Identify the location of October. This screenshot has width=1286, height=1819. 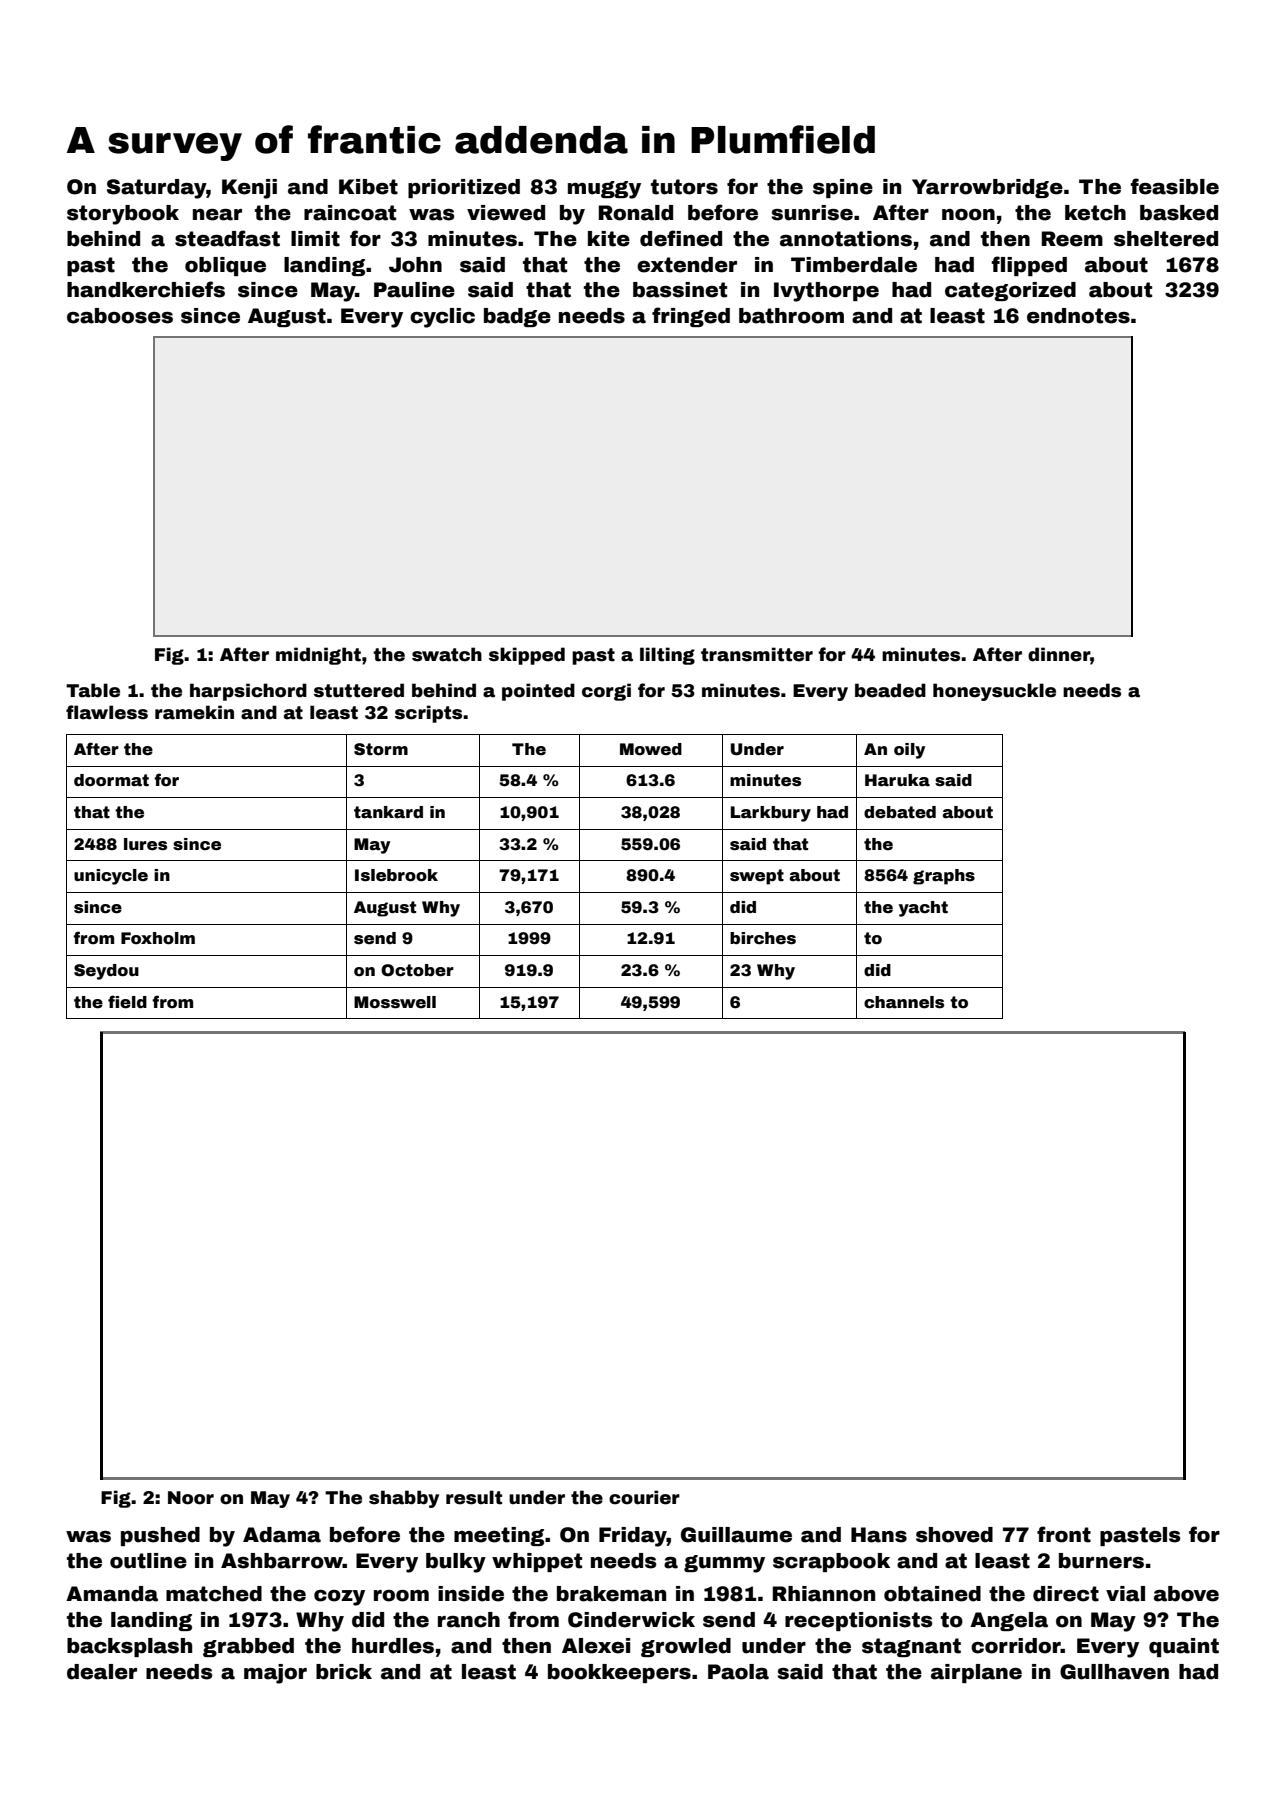
(417, 970).
